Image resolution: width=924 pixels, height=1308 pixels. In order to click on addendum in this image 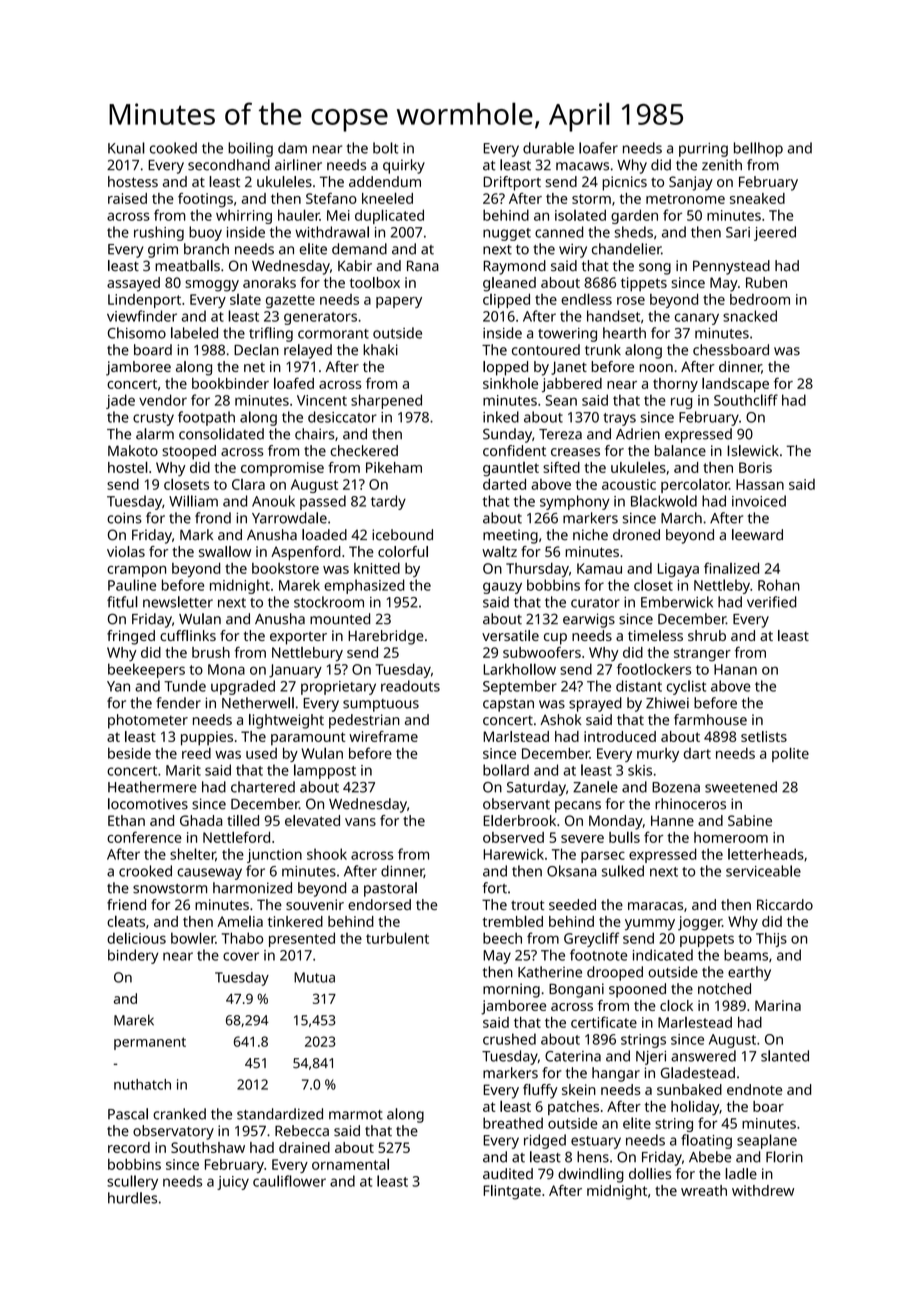, I will do `click(385, 181)`.
